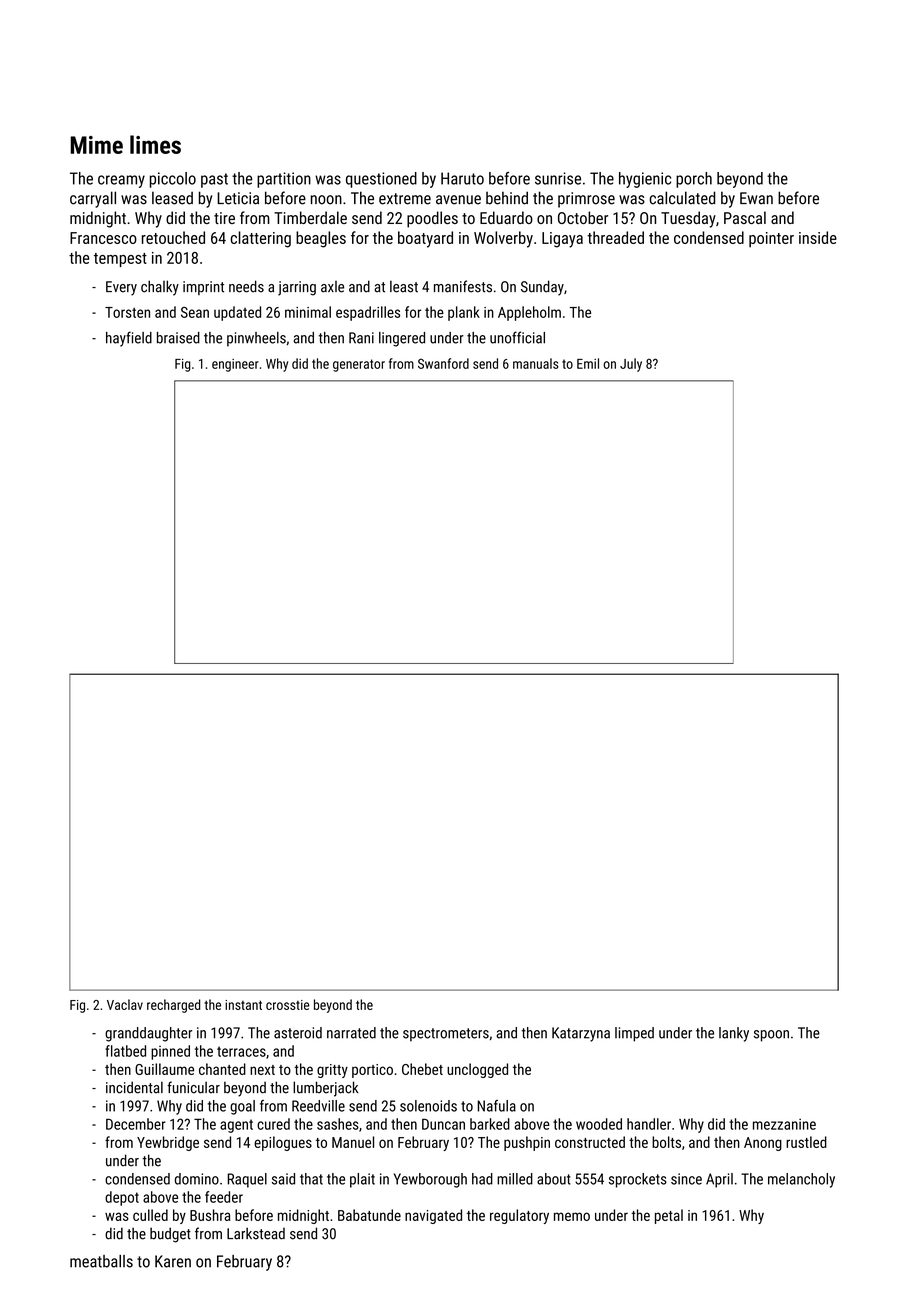  Describe the element at coordinates (771, 239) in the page. I see `pointer` at that location.
